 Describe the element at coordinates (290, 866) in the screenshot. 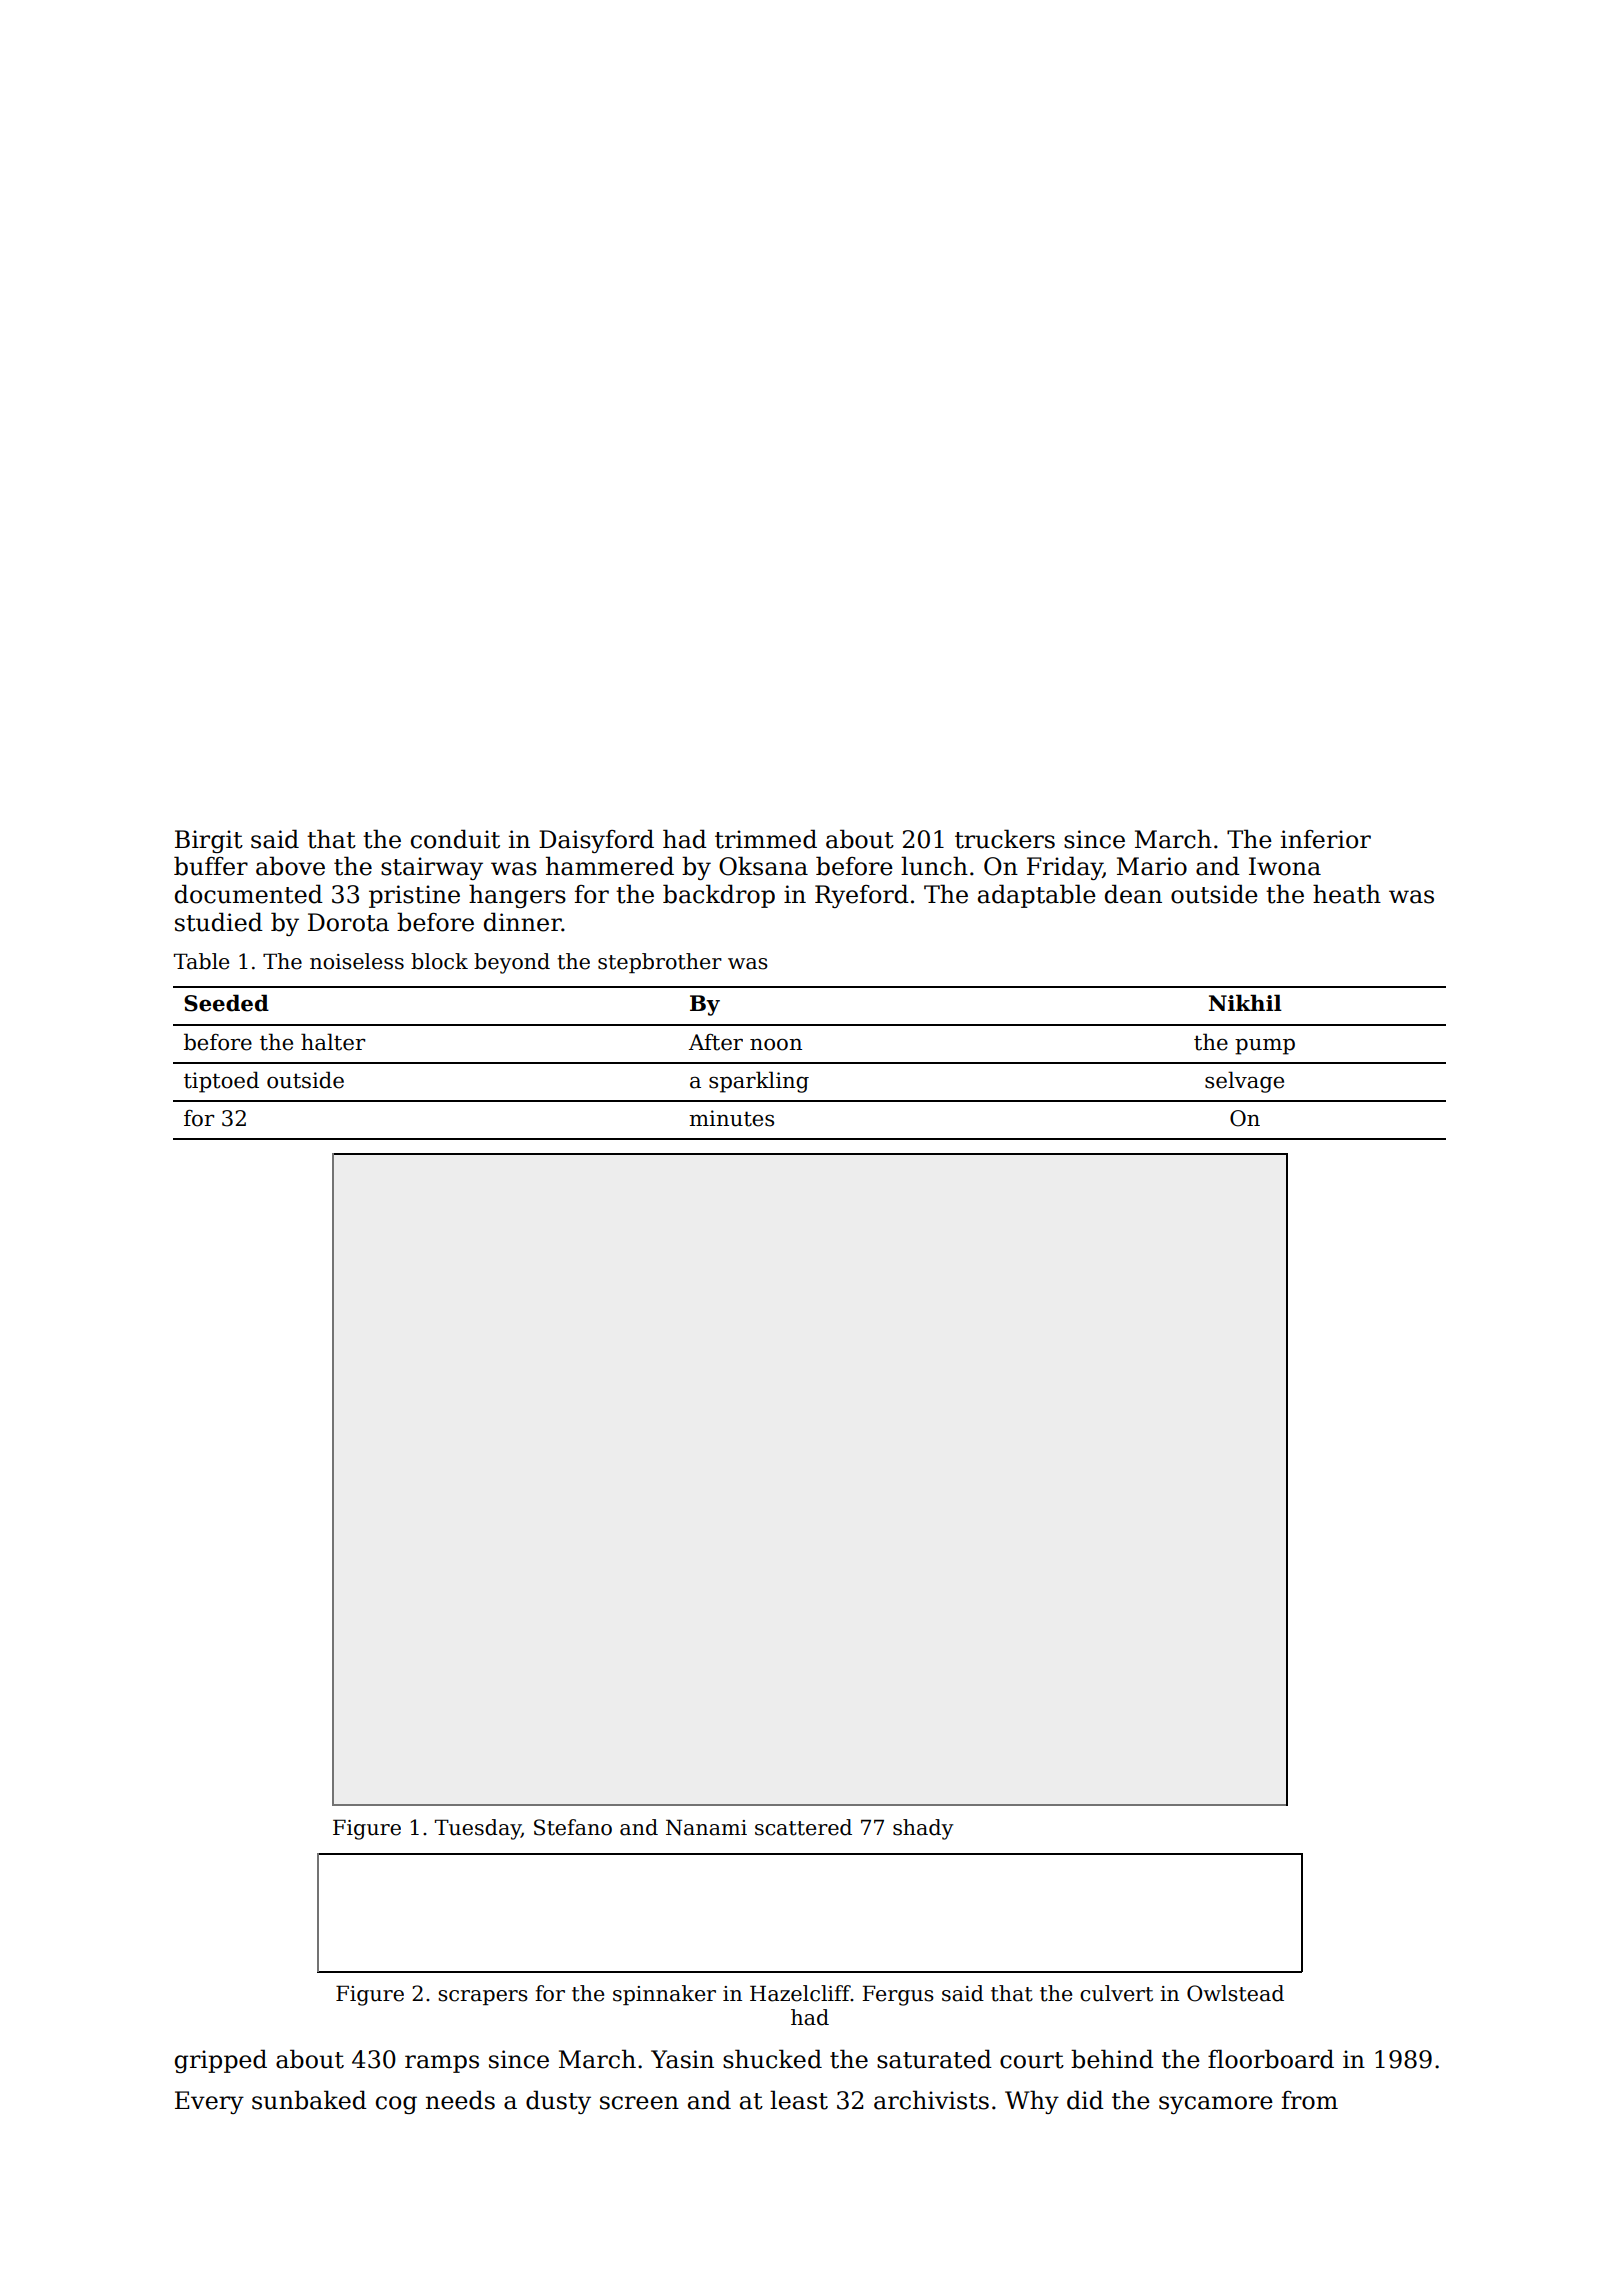

I see `above` at that location.
